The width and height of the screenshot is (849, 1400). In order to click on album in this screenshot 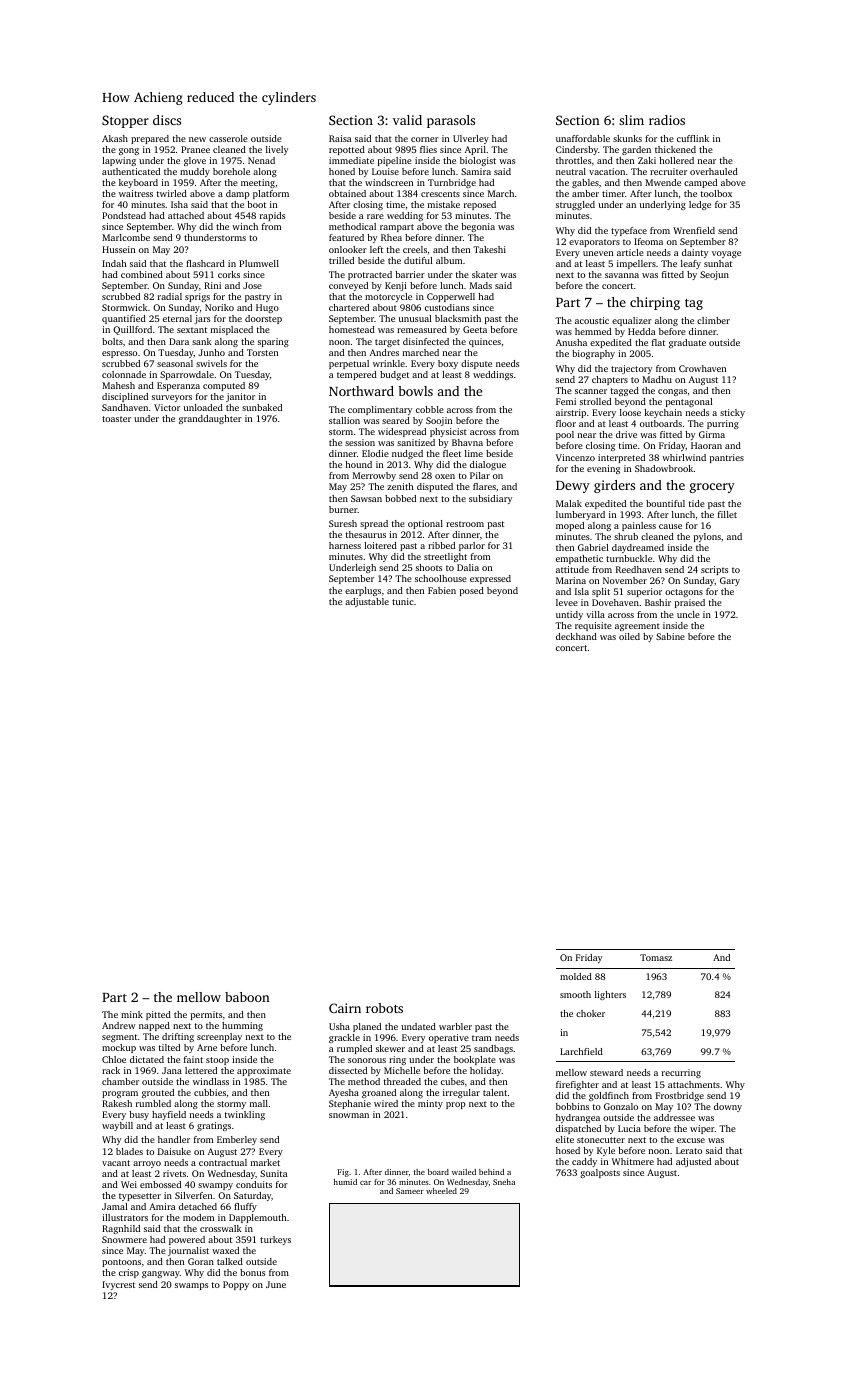, I will do `click(449, 260)`.
